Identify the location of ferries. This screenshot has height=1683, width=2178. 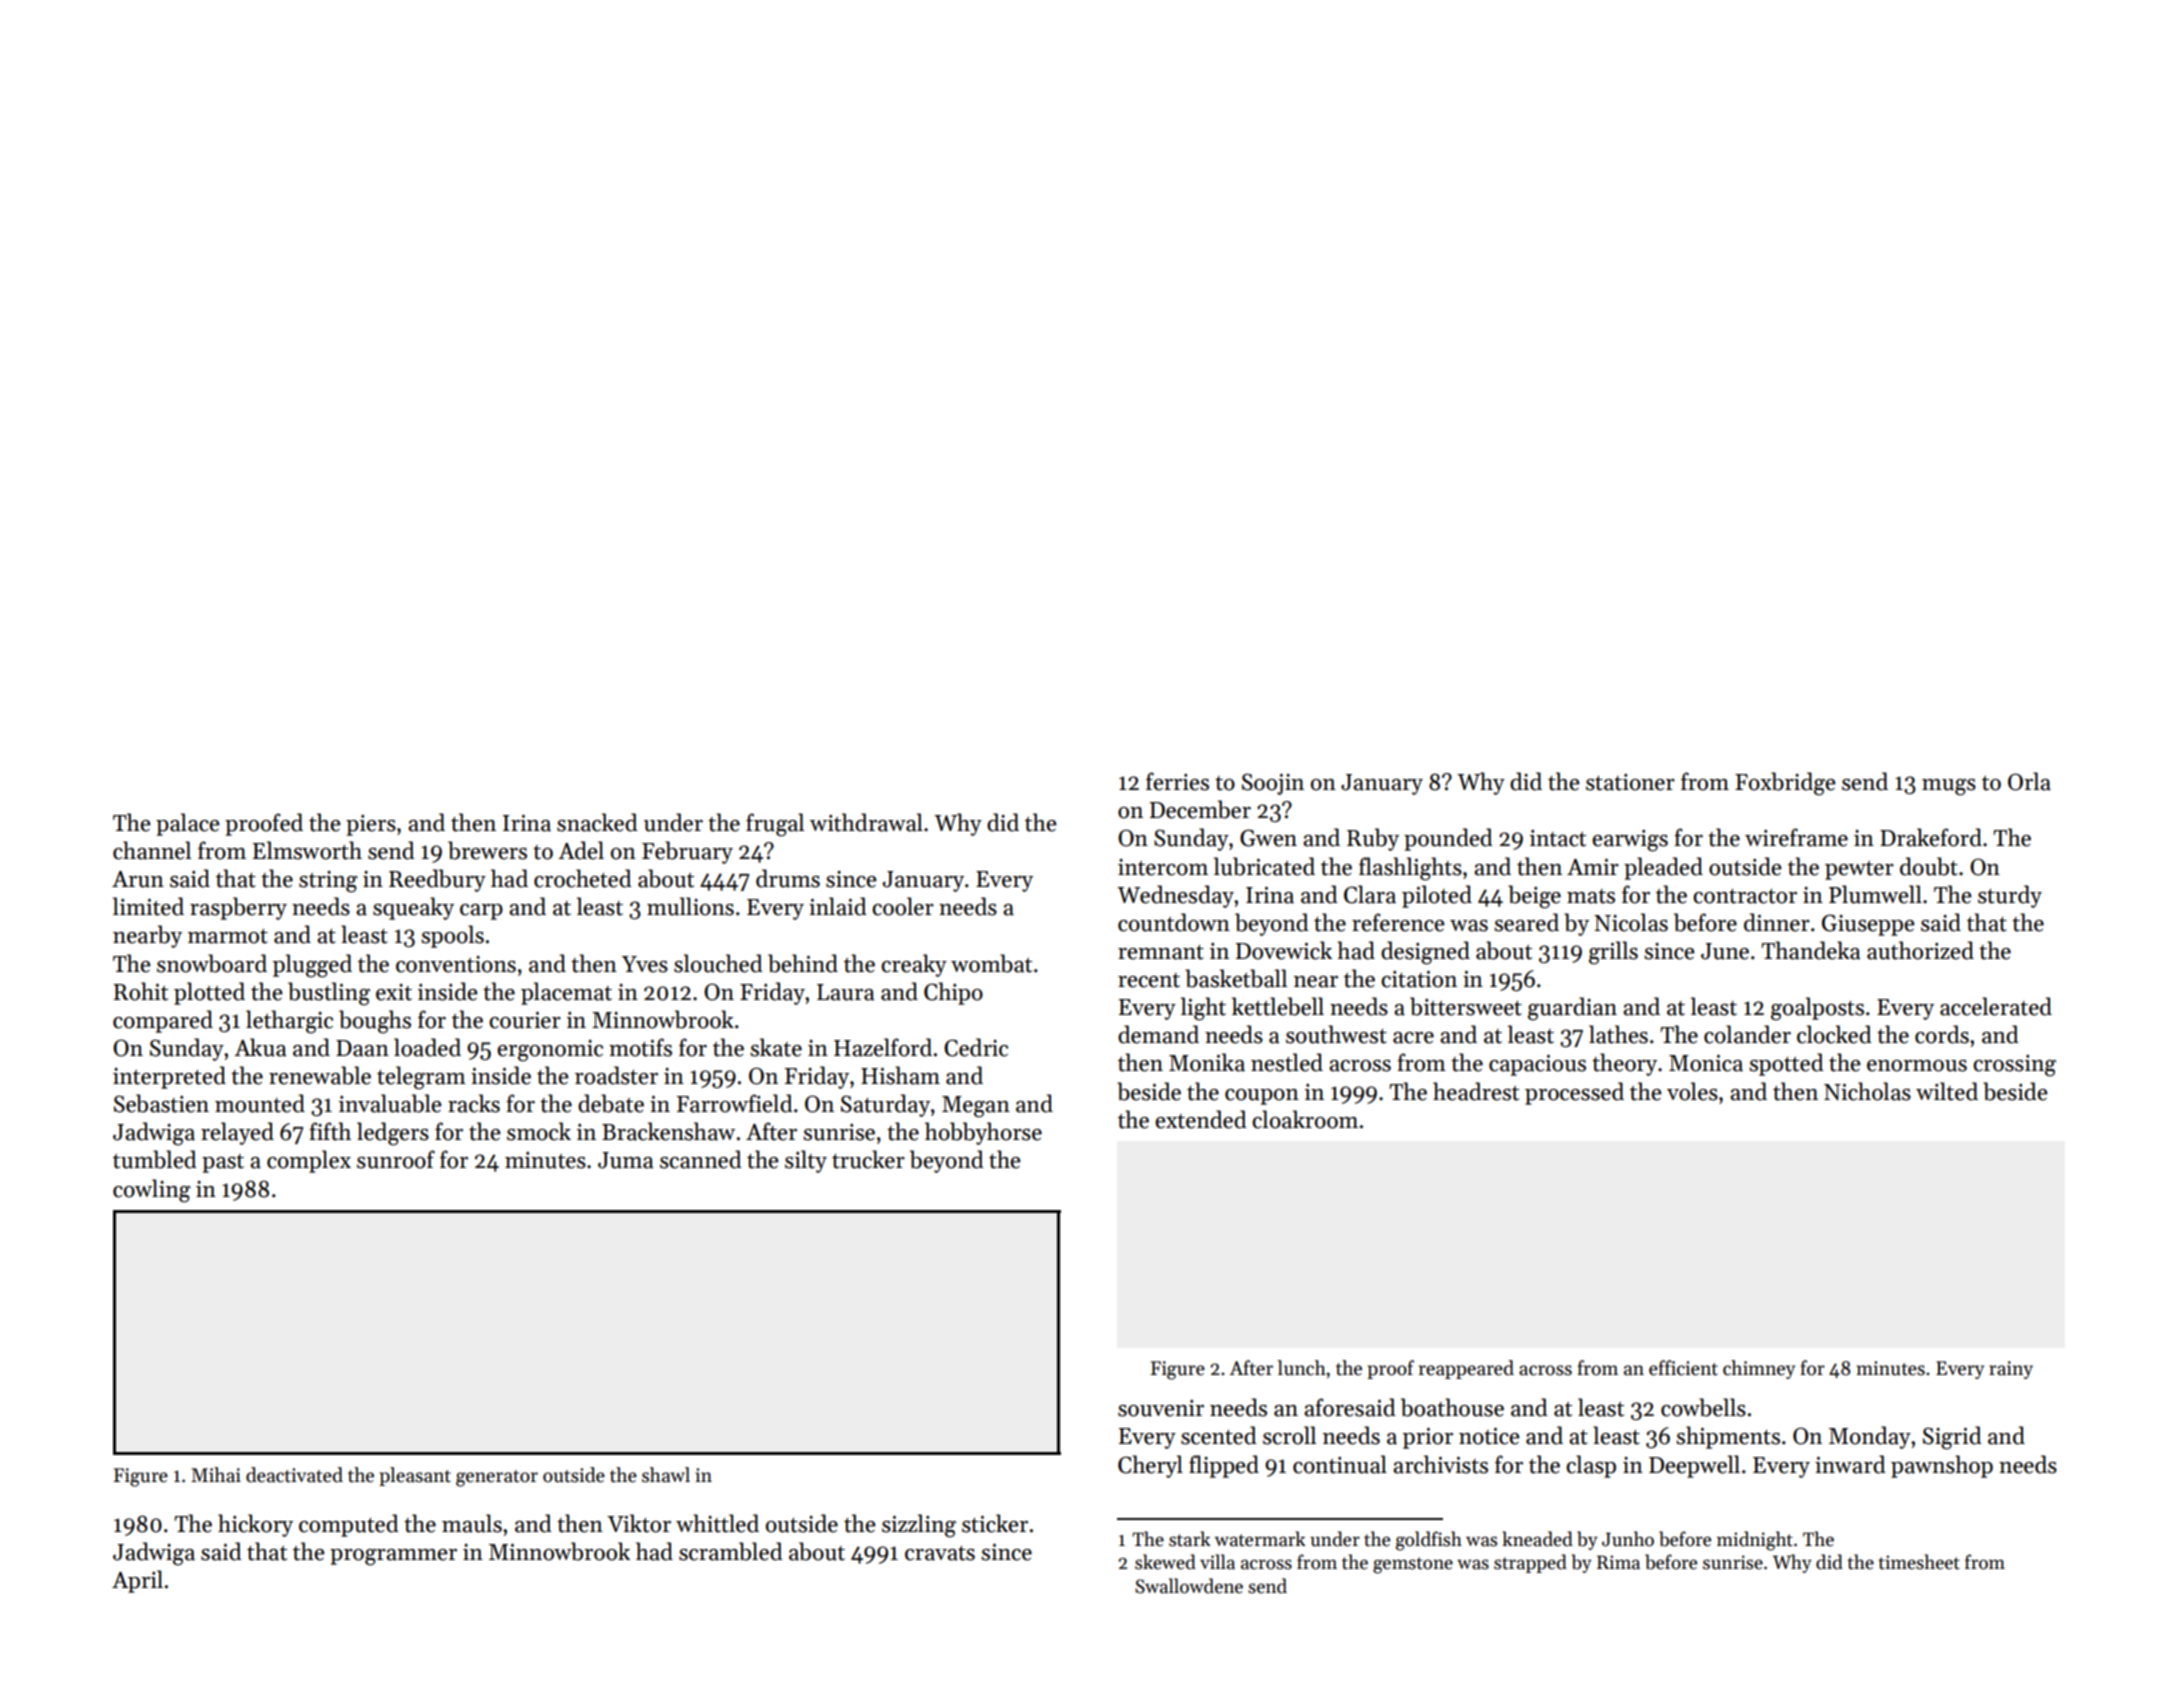
(1177, 781).
